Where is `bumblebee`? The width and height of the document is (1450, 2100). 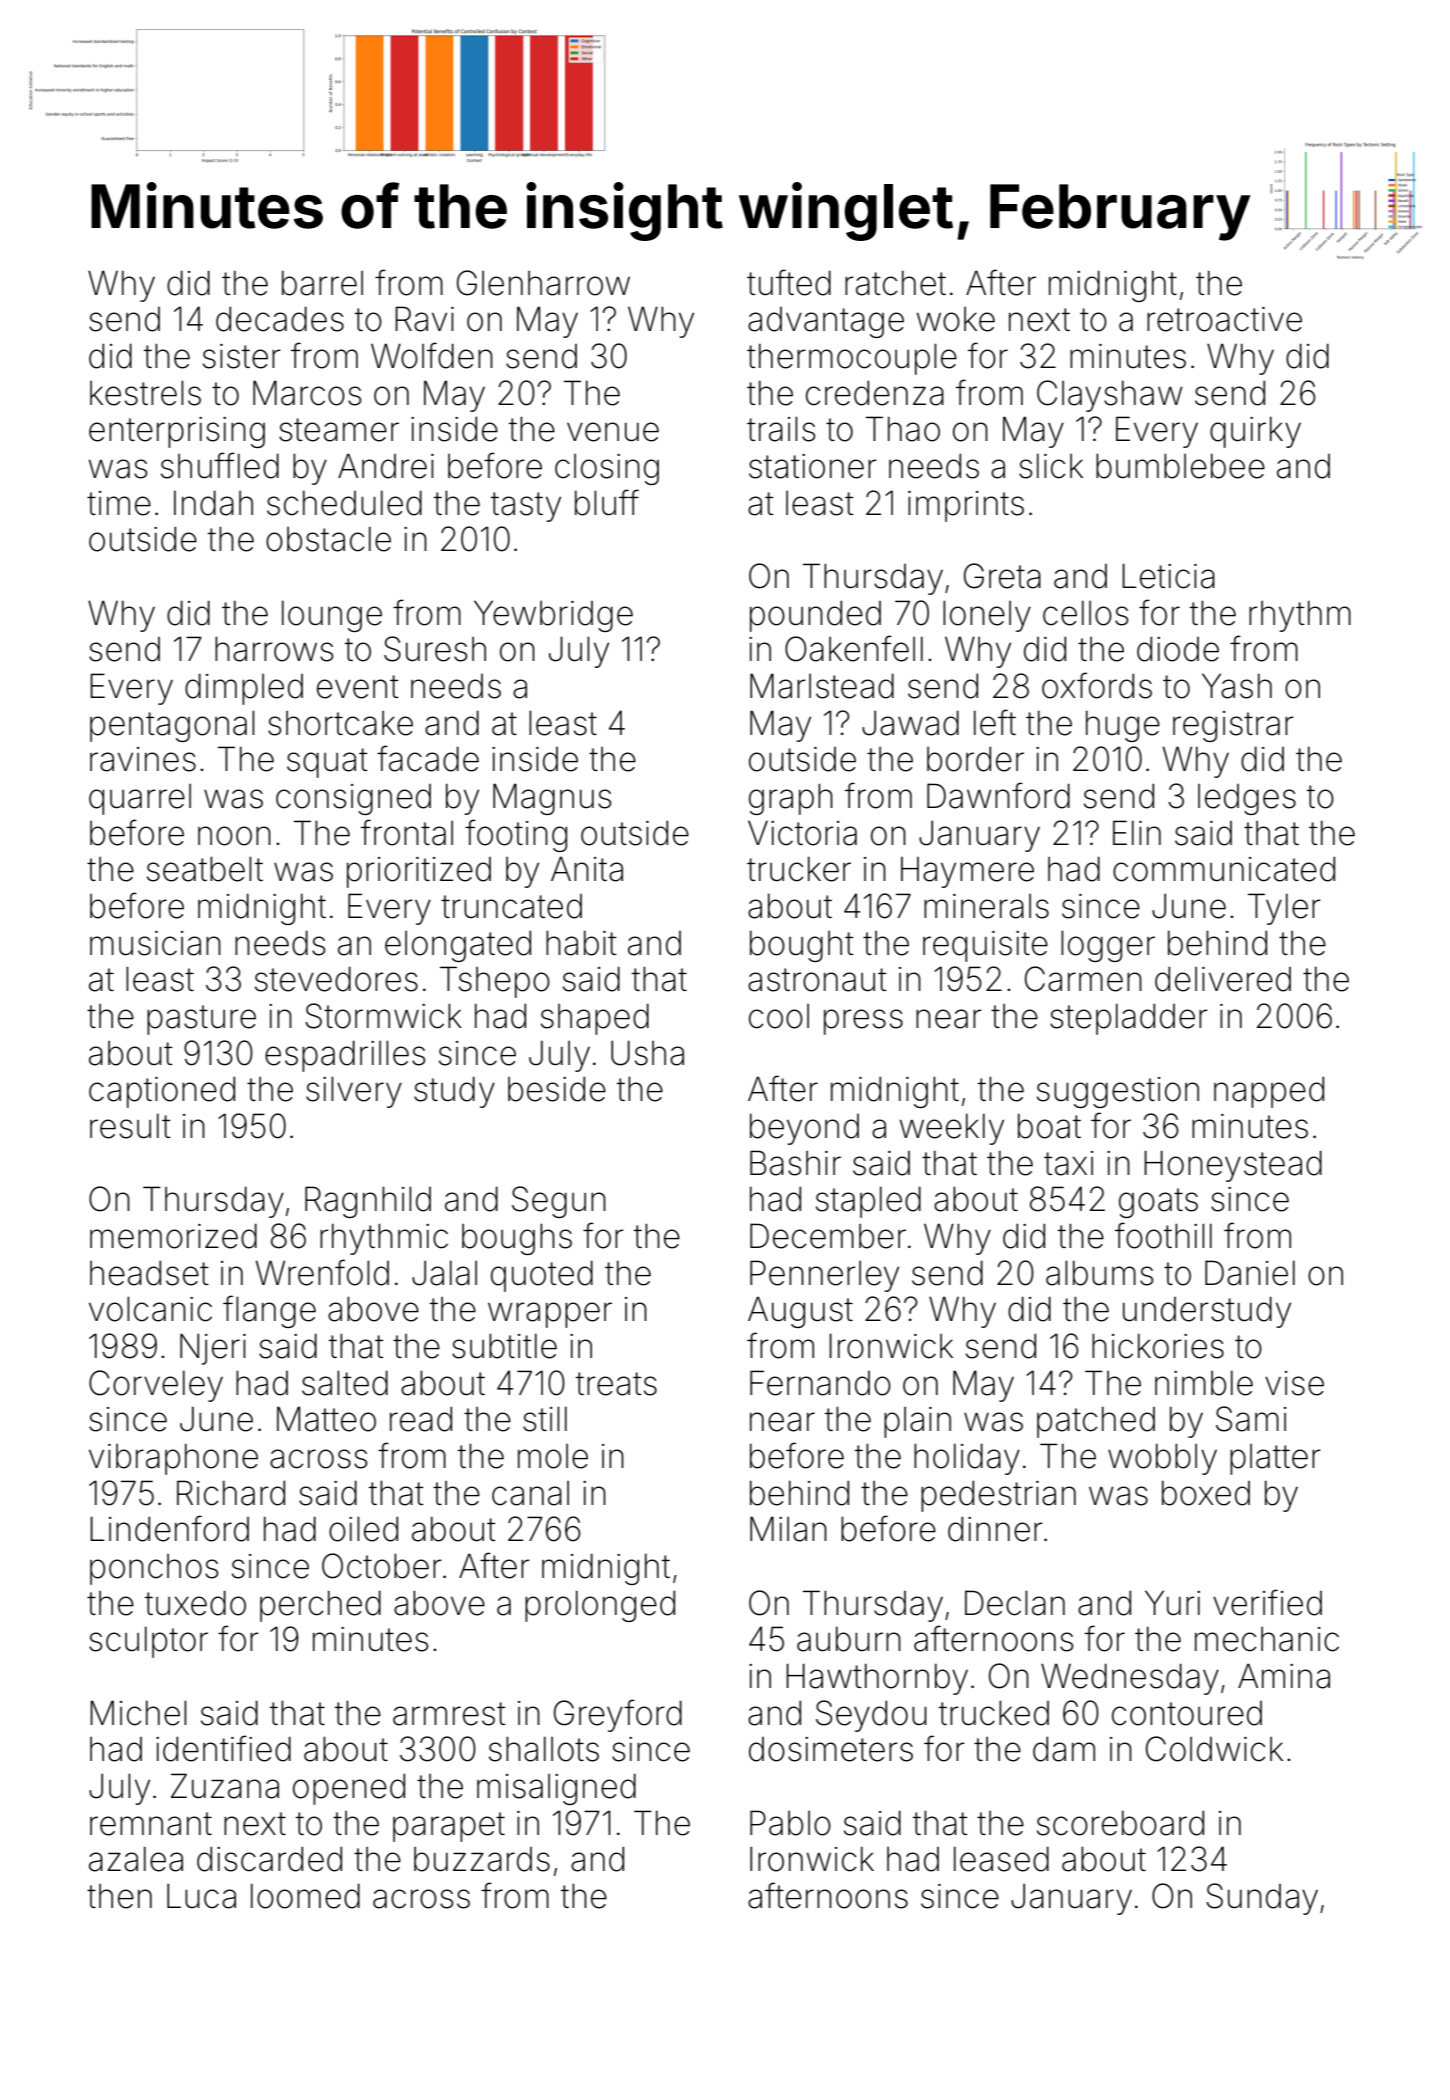
bumblebee is located at coordinates (1180, 466).
